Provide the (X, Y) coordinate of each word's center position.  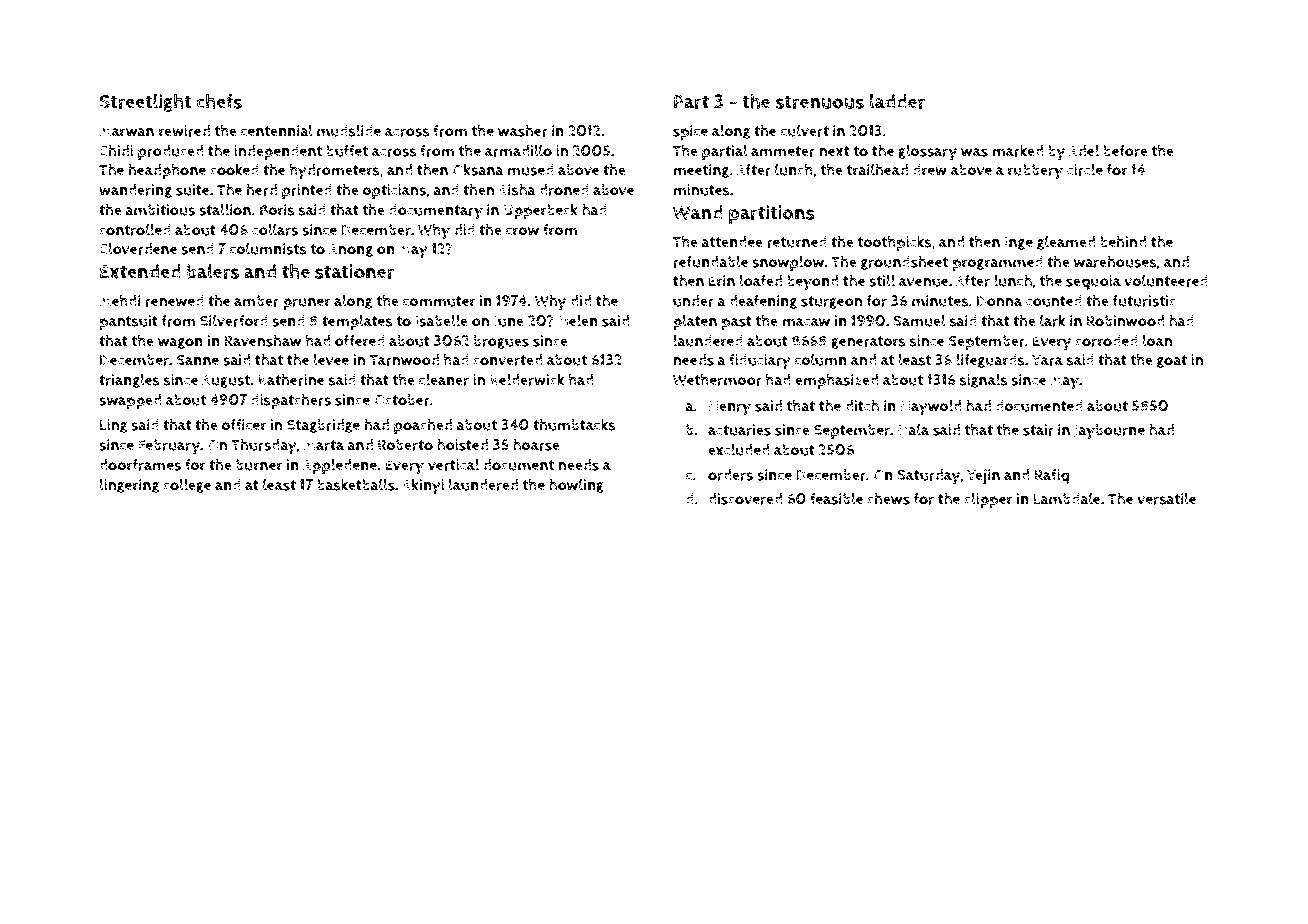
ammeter (783, 151)
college (187, 485)
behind (1123, 241)
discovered (745, 499)
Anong (351, 250)
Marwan (126, 131)
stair (1038, 430)
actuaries (739, 430)
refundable (710, 261)
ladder (897, 101)
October (402, 400)
